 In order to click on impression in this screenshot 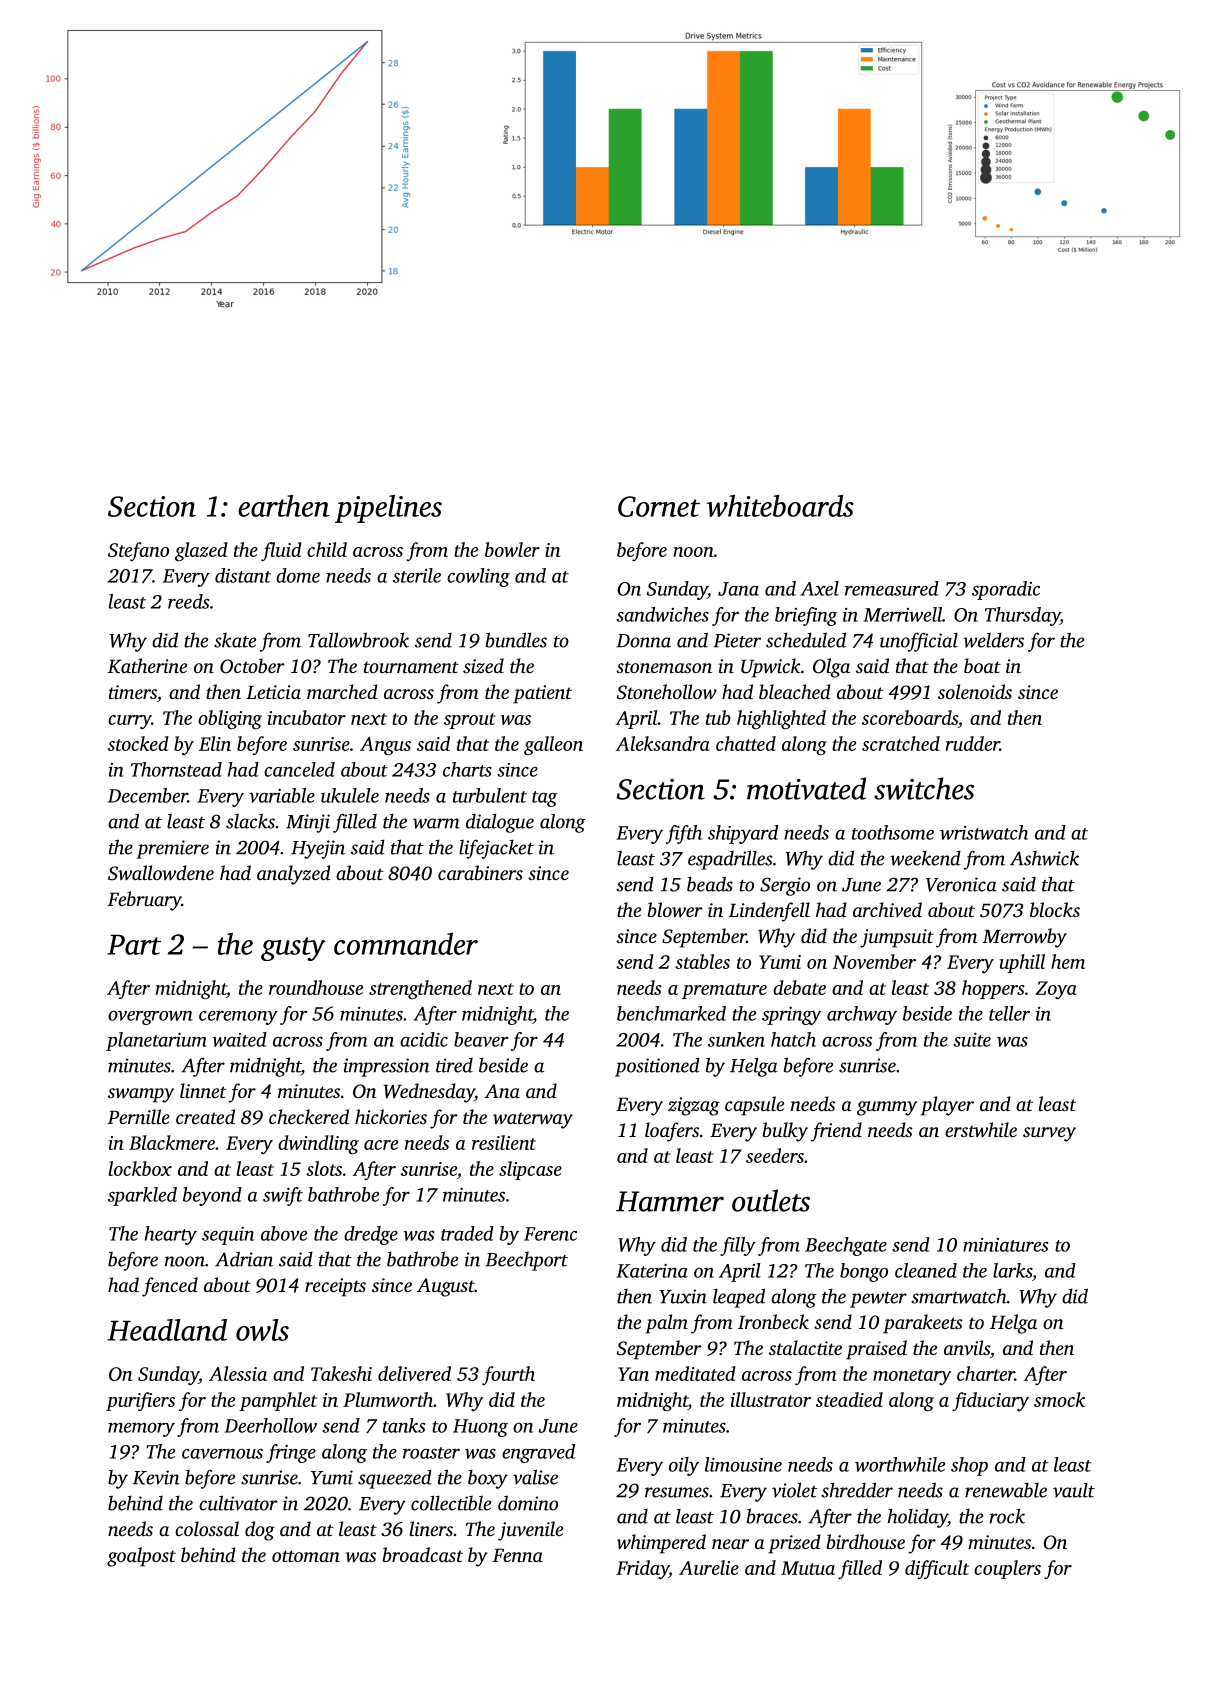, I will do `click(386, 1067)`.
